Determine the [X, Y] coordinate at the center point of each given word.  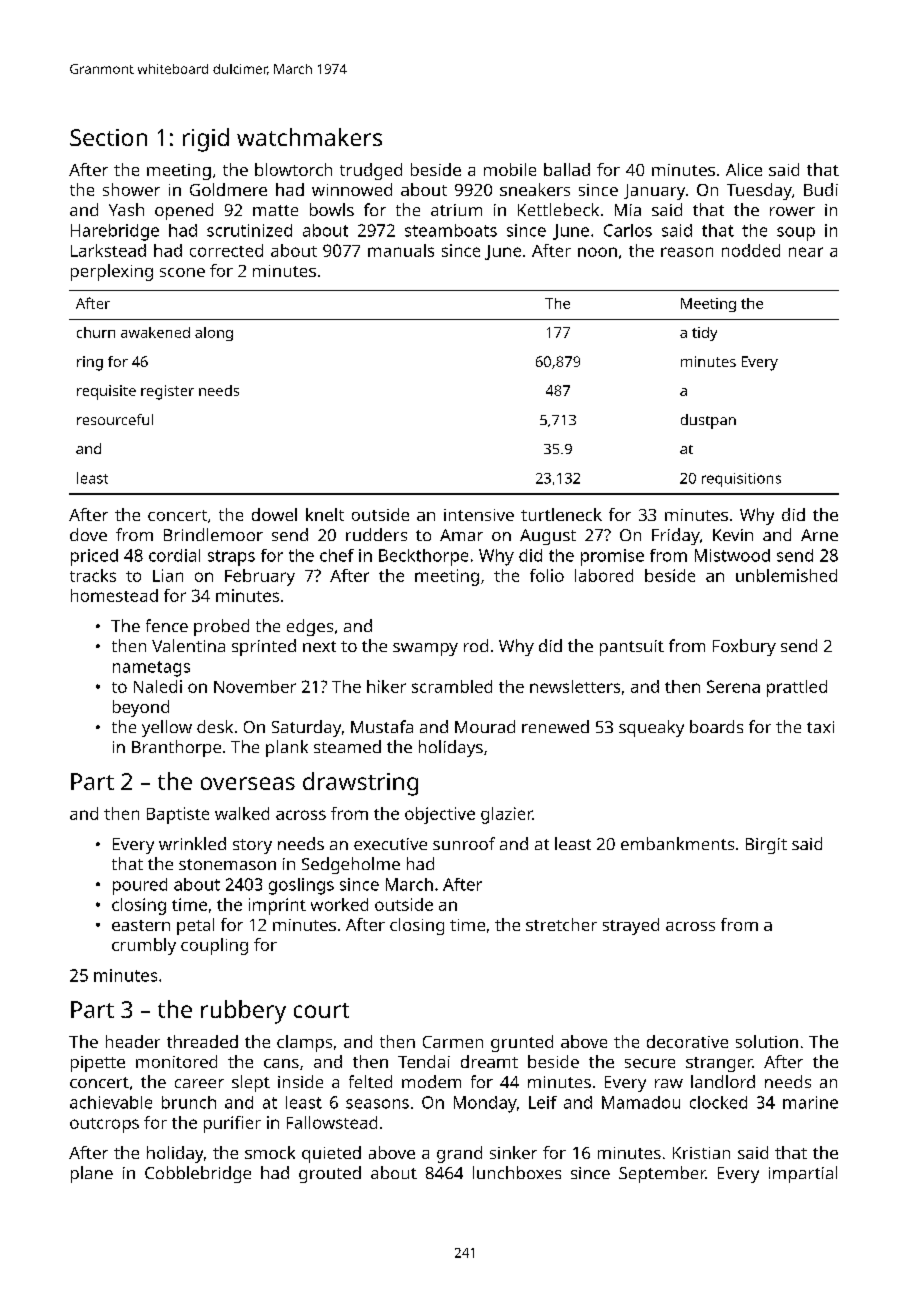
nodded [751, 250]
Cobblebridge [198, 1174]
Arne [819, 535]
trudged [371, 171]
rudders [376, 534]
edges [310, 627]
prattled [797, 688]
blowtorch [293, 169]
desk [215, 726]
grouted [330, 1174]
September [662, 1174]
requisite [106, 392]
